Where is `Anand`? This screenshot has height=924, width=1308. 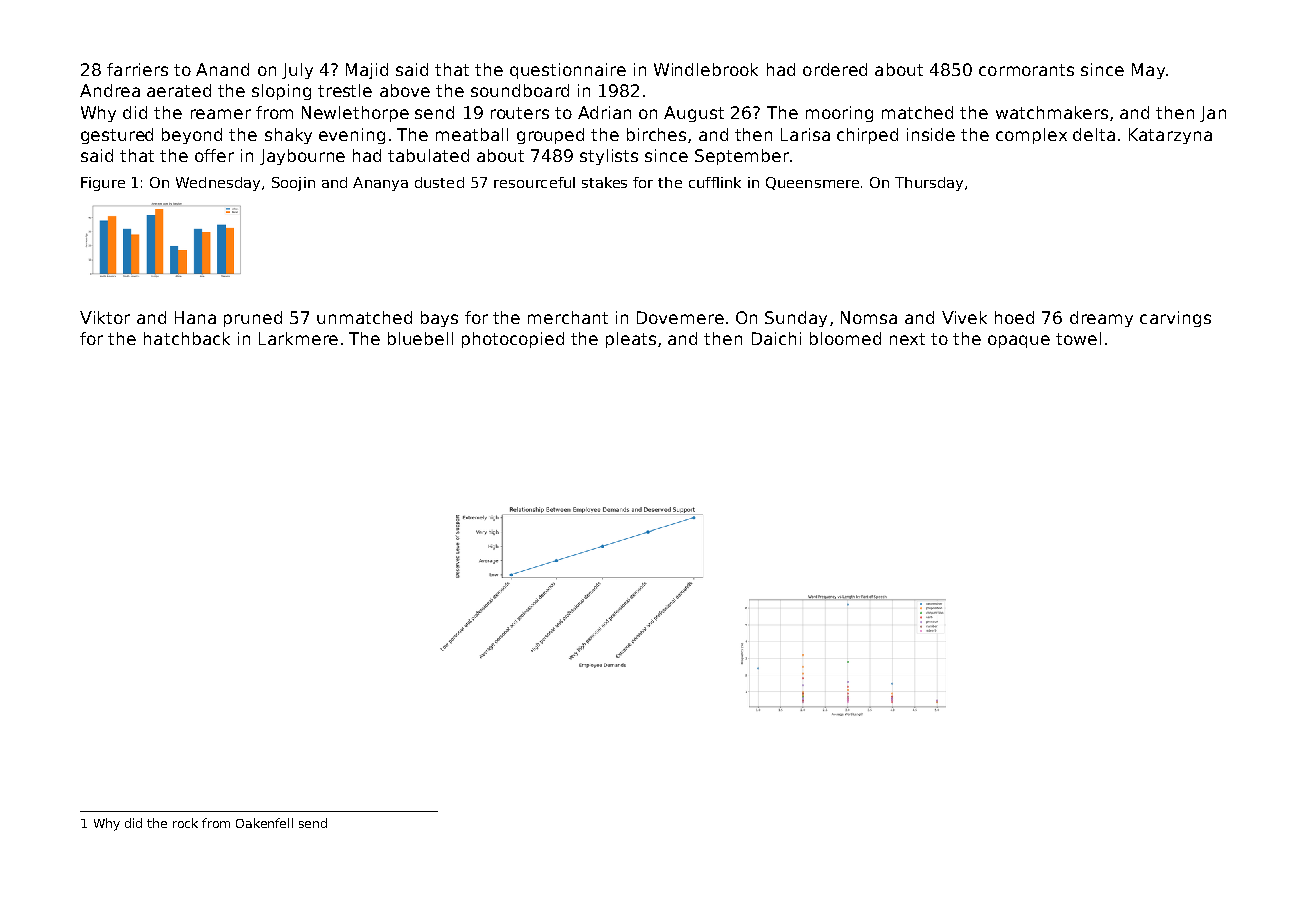 Anand is located at coordinates (222, 69).
